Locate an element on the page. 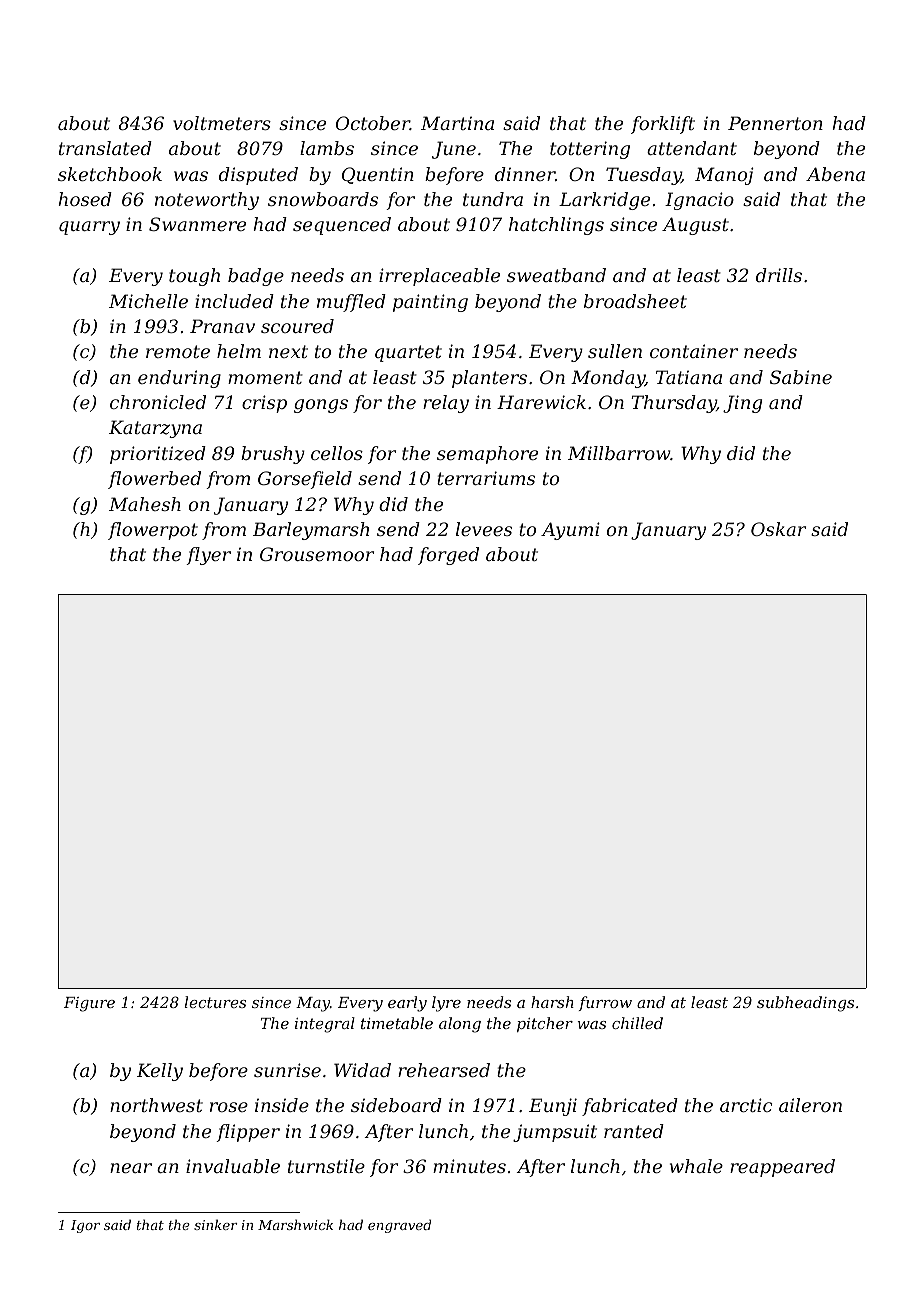 This document has width=924, height=1308. engraved is located at coordinates (399, 1226).
